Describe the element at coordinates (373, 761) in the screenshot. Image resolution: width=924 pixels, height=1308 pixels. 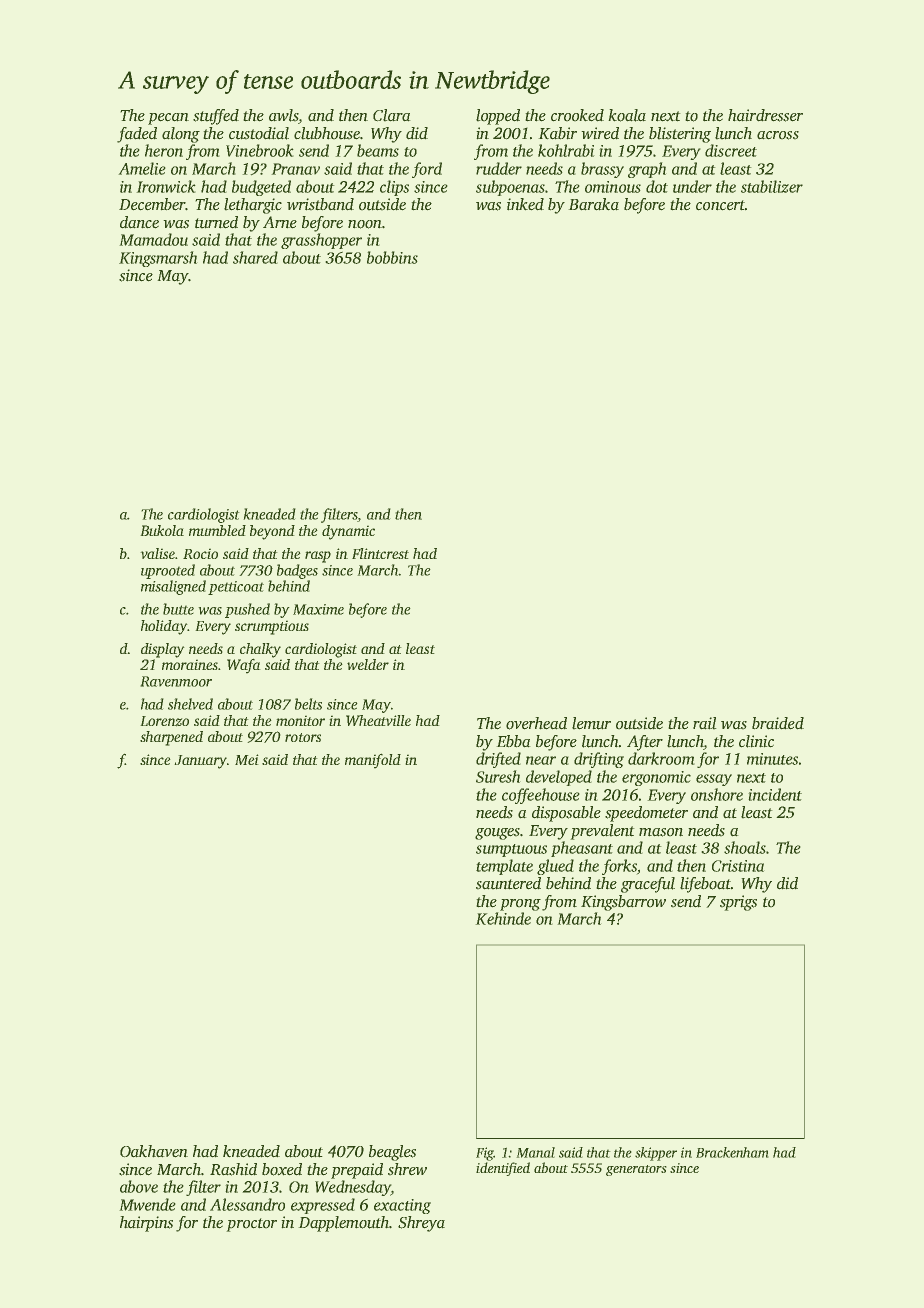
I see `manifold` at that location.
